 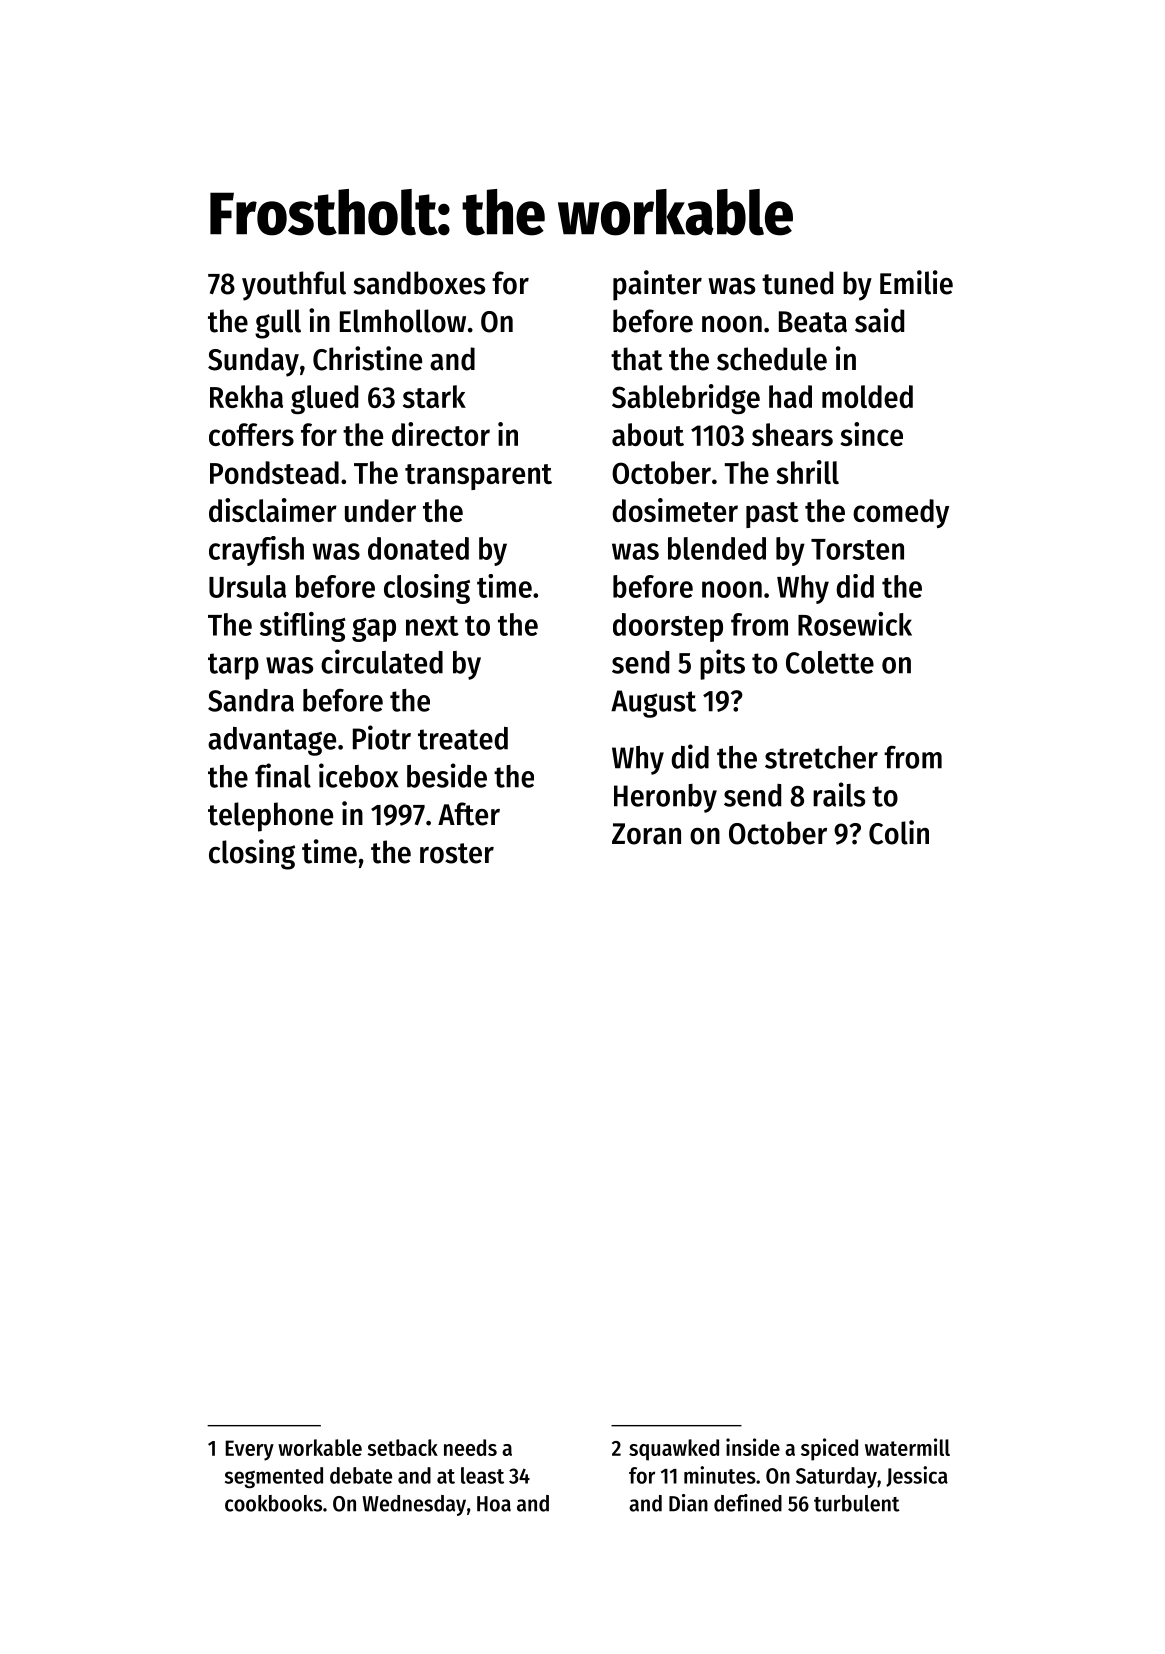 I want to click on segmented, so click(x=274, y=1477).
